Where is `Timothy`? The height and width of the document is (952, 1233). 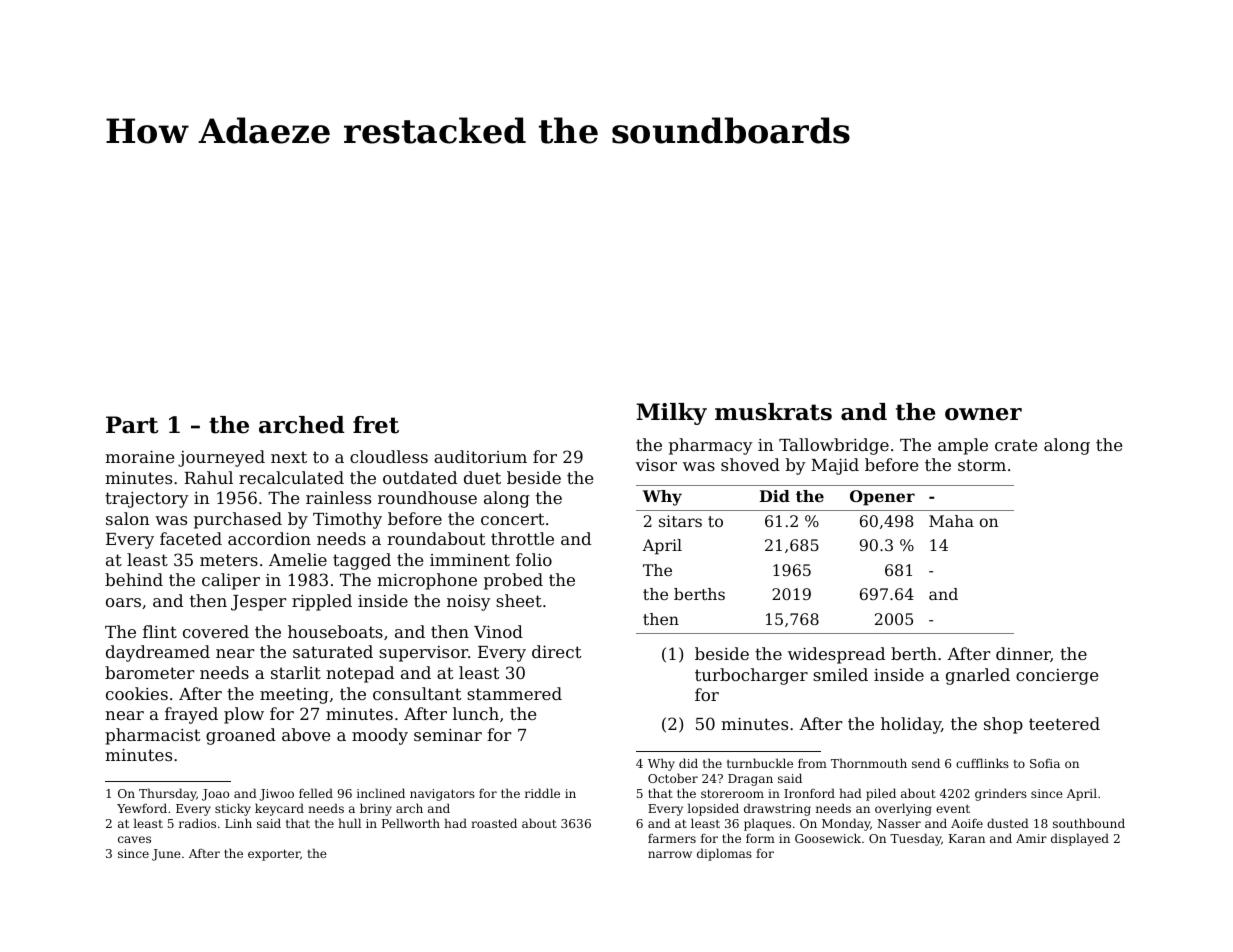
Timothy is located at coordinates (347, 520).
